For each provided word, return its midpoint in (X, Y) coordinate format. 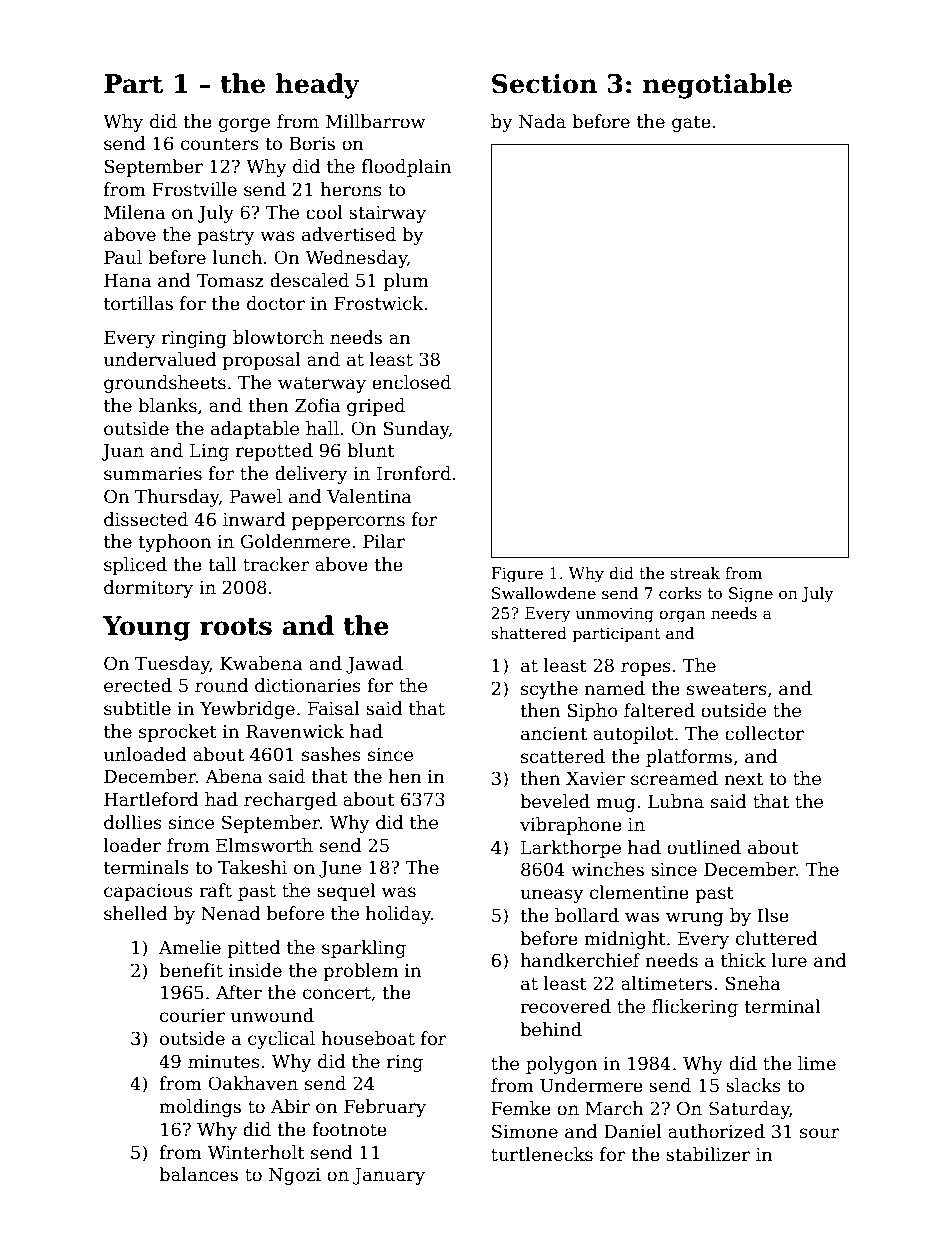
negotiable (717, 86)
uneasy (552, 896)
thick (743, 960)
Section (544, 84)
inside (255, 970)
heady (317, 86)
